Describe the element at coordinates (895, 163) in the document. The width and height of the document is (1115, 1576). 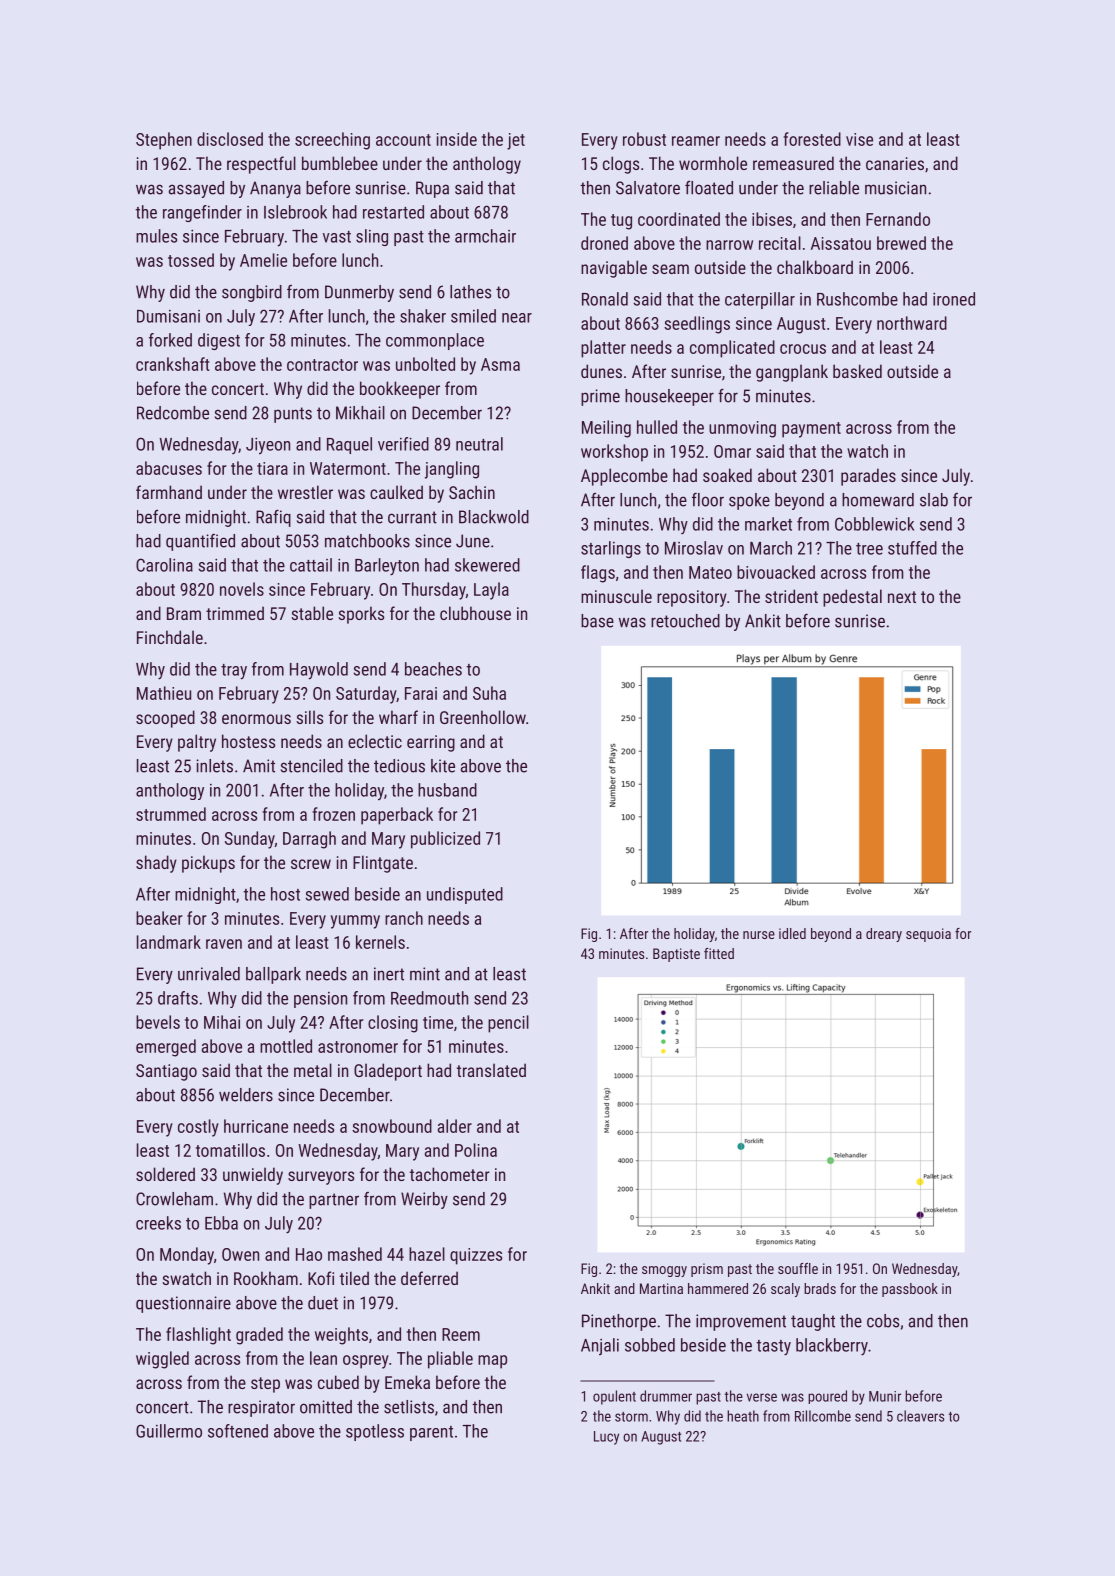
I see `canaries` at that location.
